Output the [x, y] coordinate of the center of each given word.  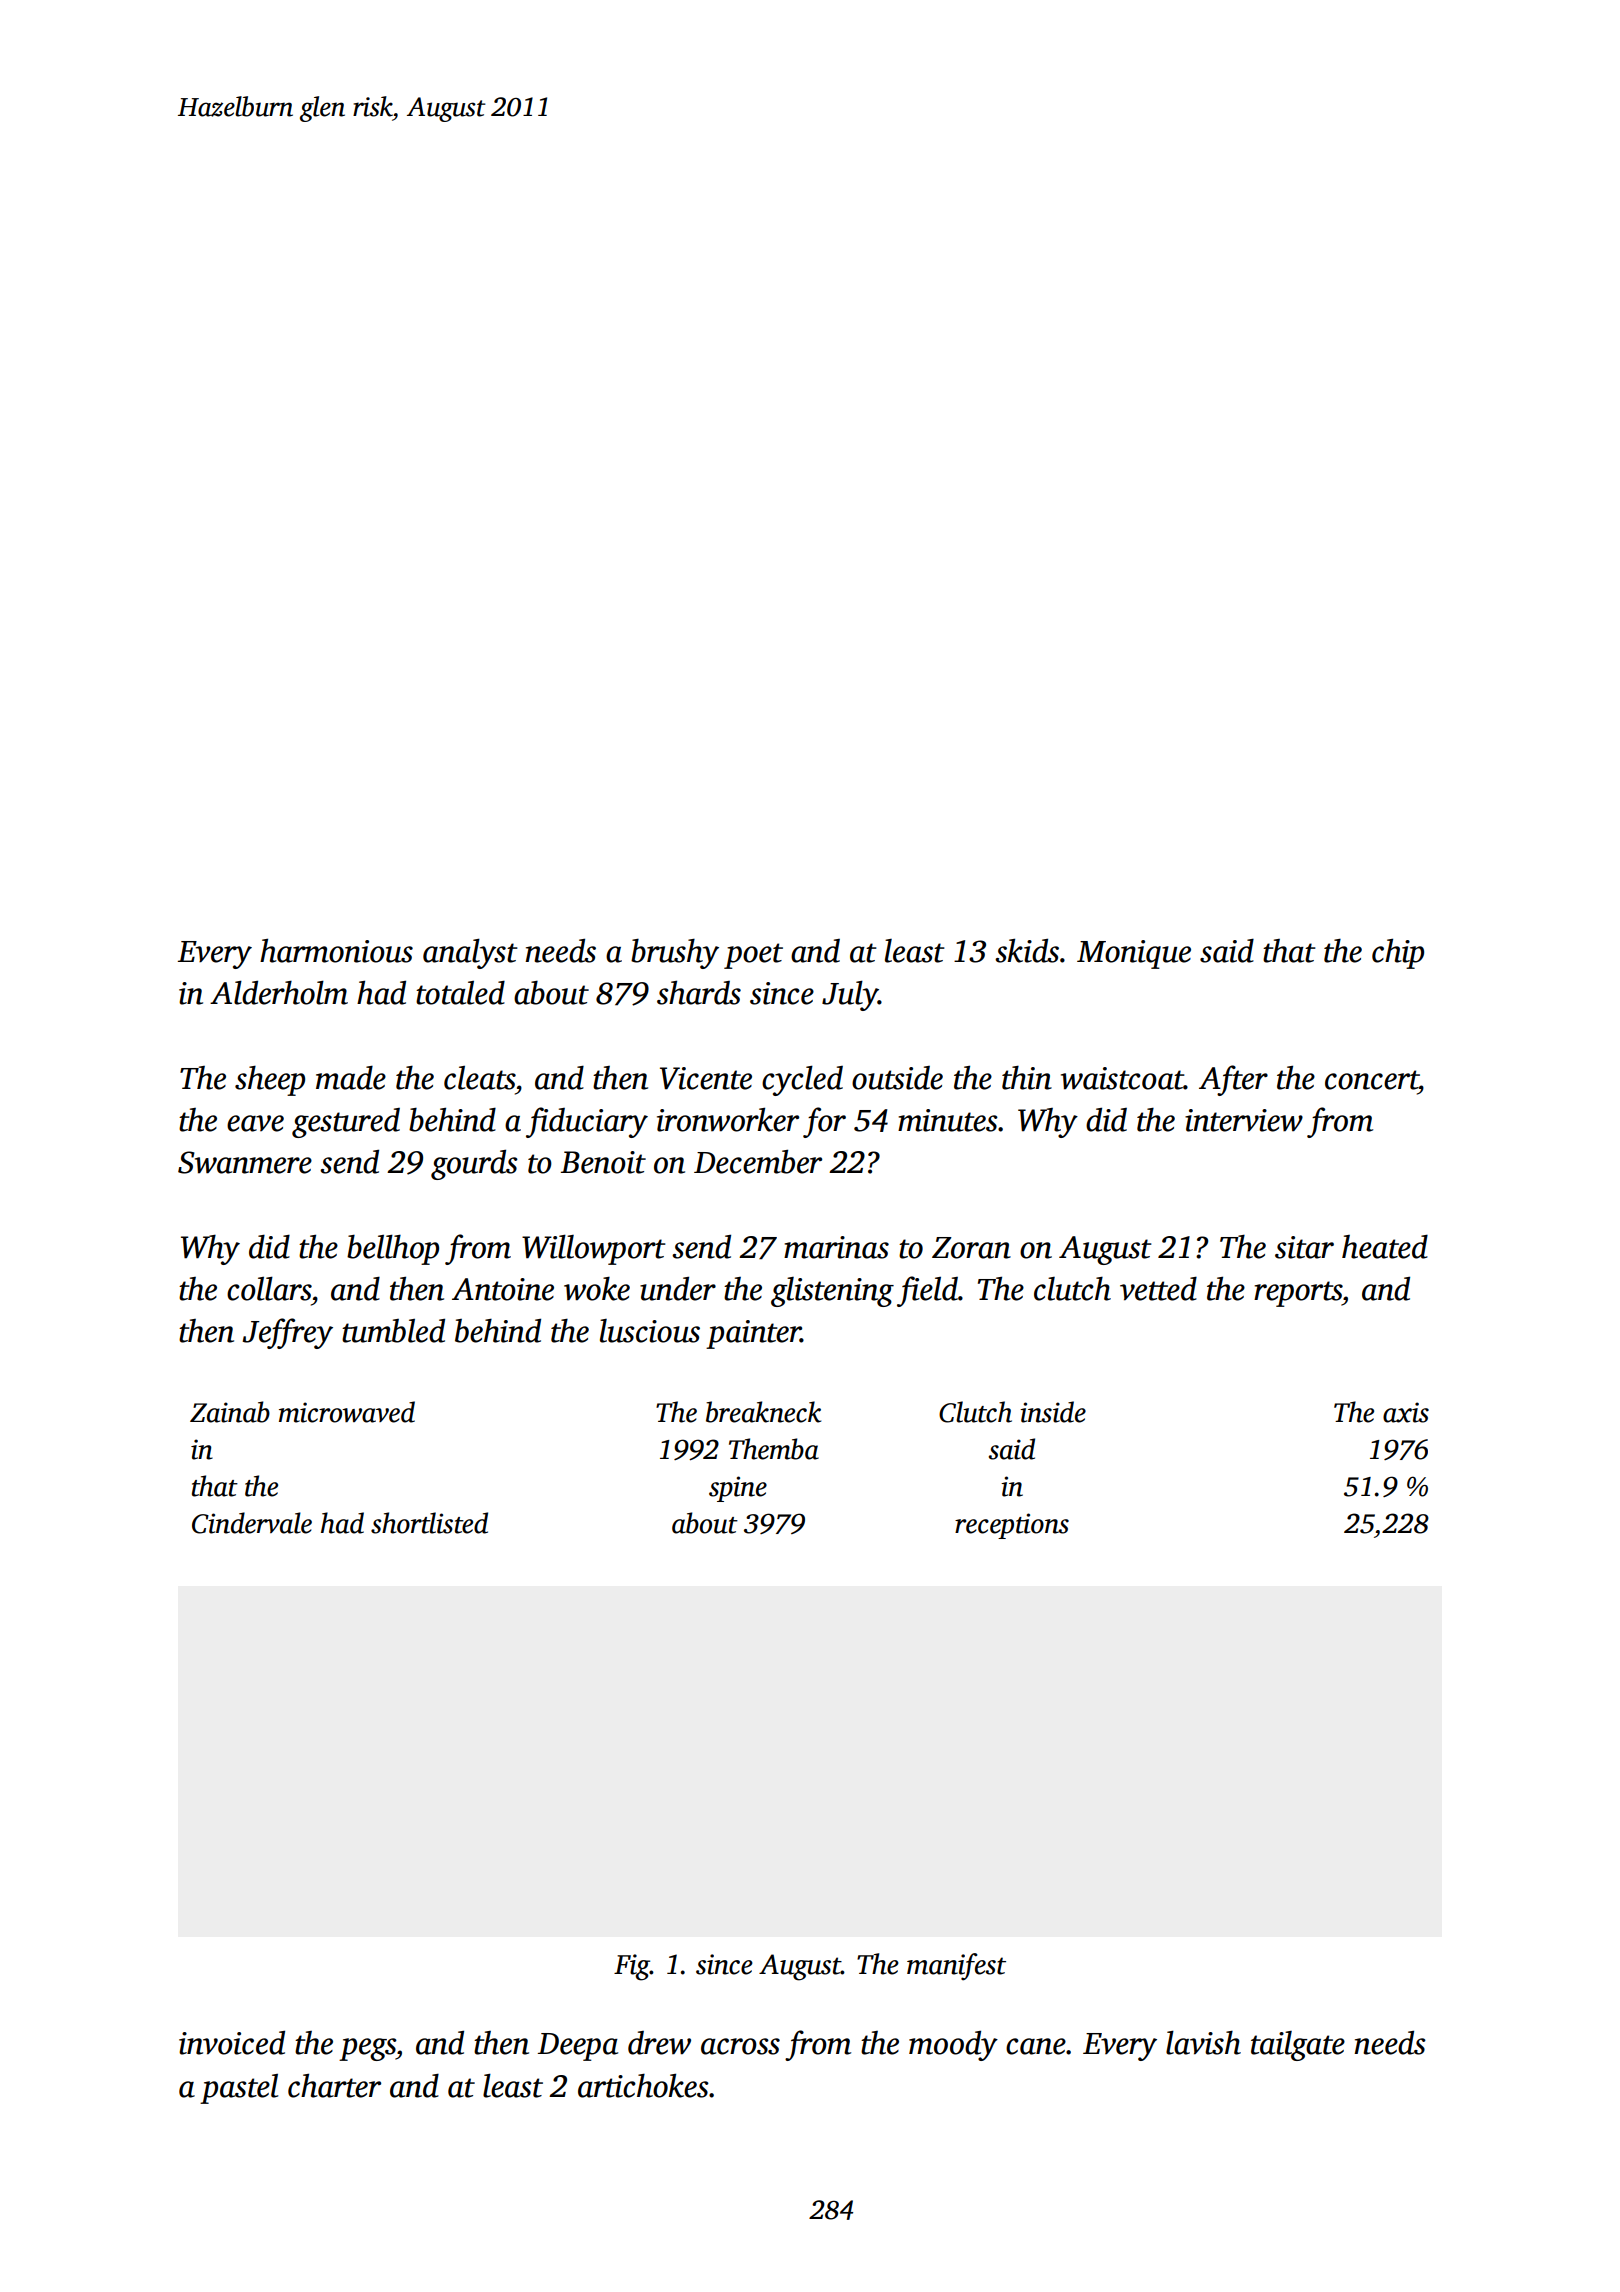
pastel [239, 2089]
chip [1398, 954]
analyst [470, 953]
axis [1406, 1412]
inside [1053, 1412]
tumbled [393, 1331]
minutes [948, 1120]
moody [953, 2046]
